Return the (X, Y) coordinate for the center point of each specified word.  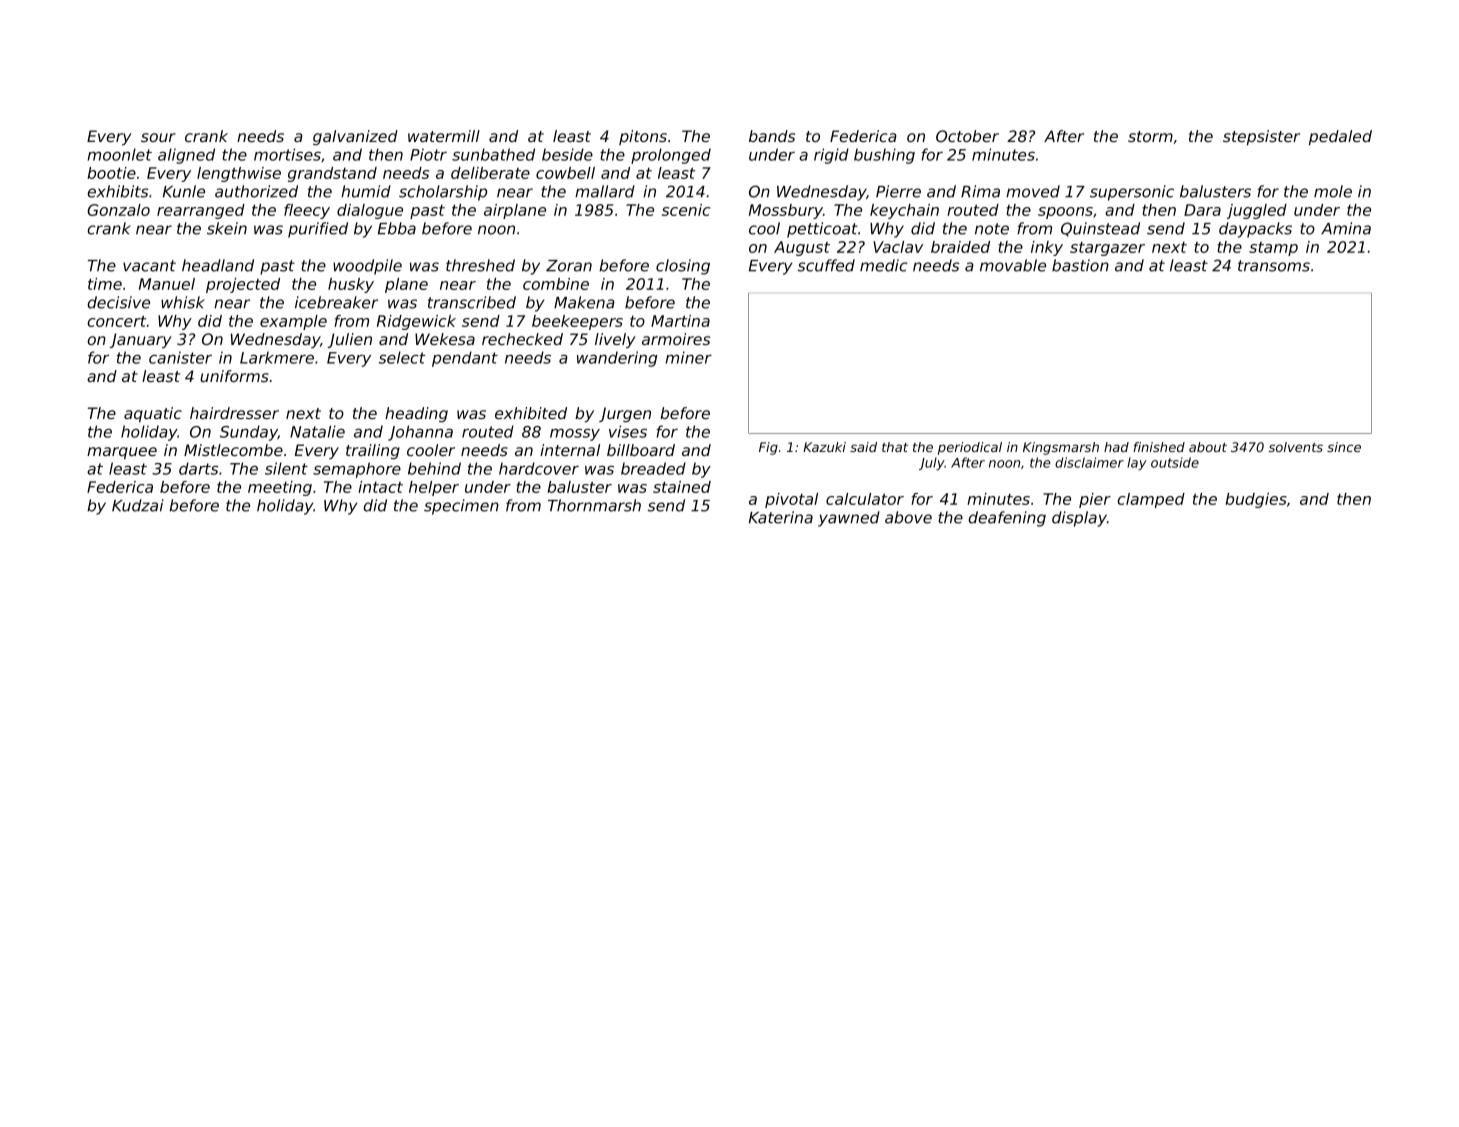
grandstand (332, 174)
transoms (1274, 266)
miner (688, 357)
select (402, 357)
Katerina (781, 517)
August (802, 248)
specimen (461, 507)
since (1344, 447)
